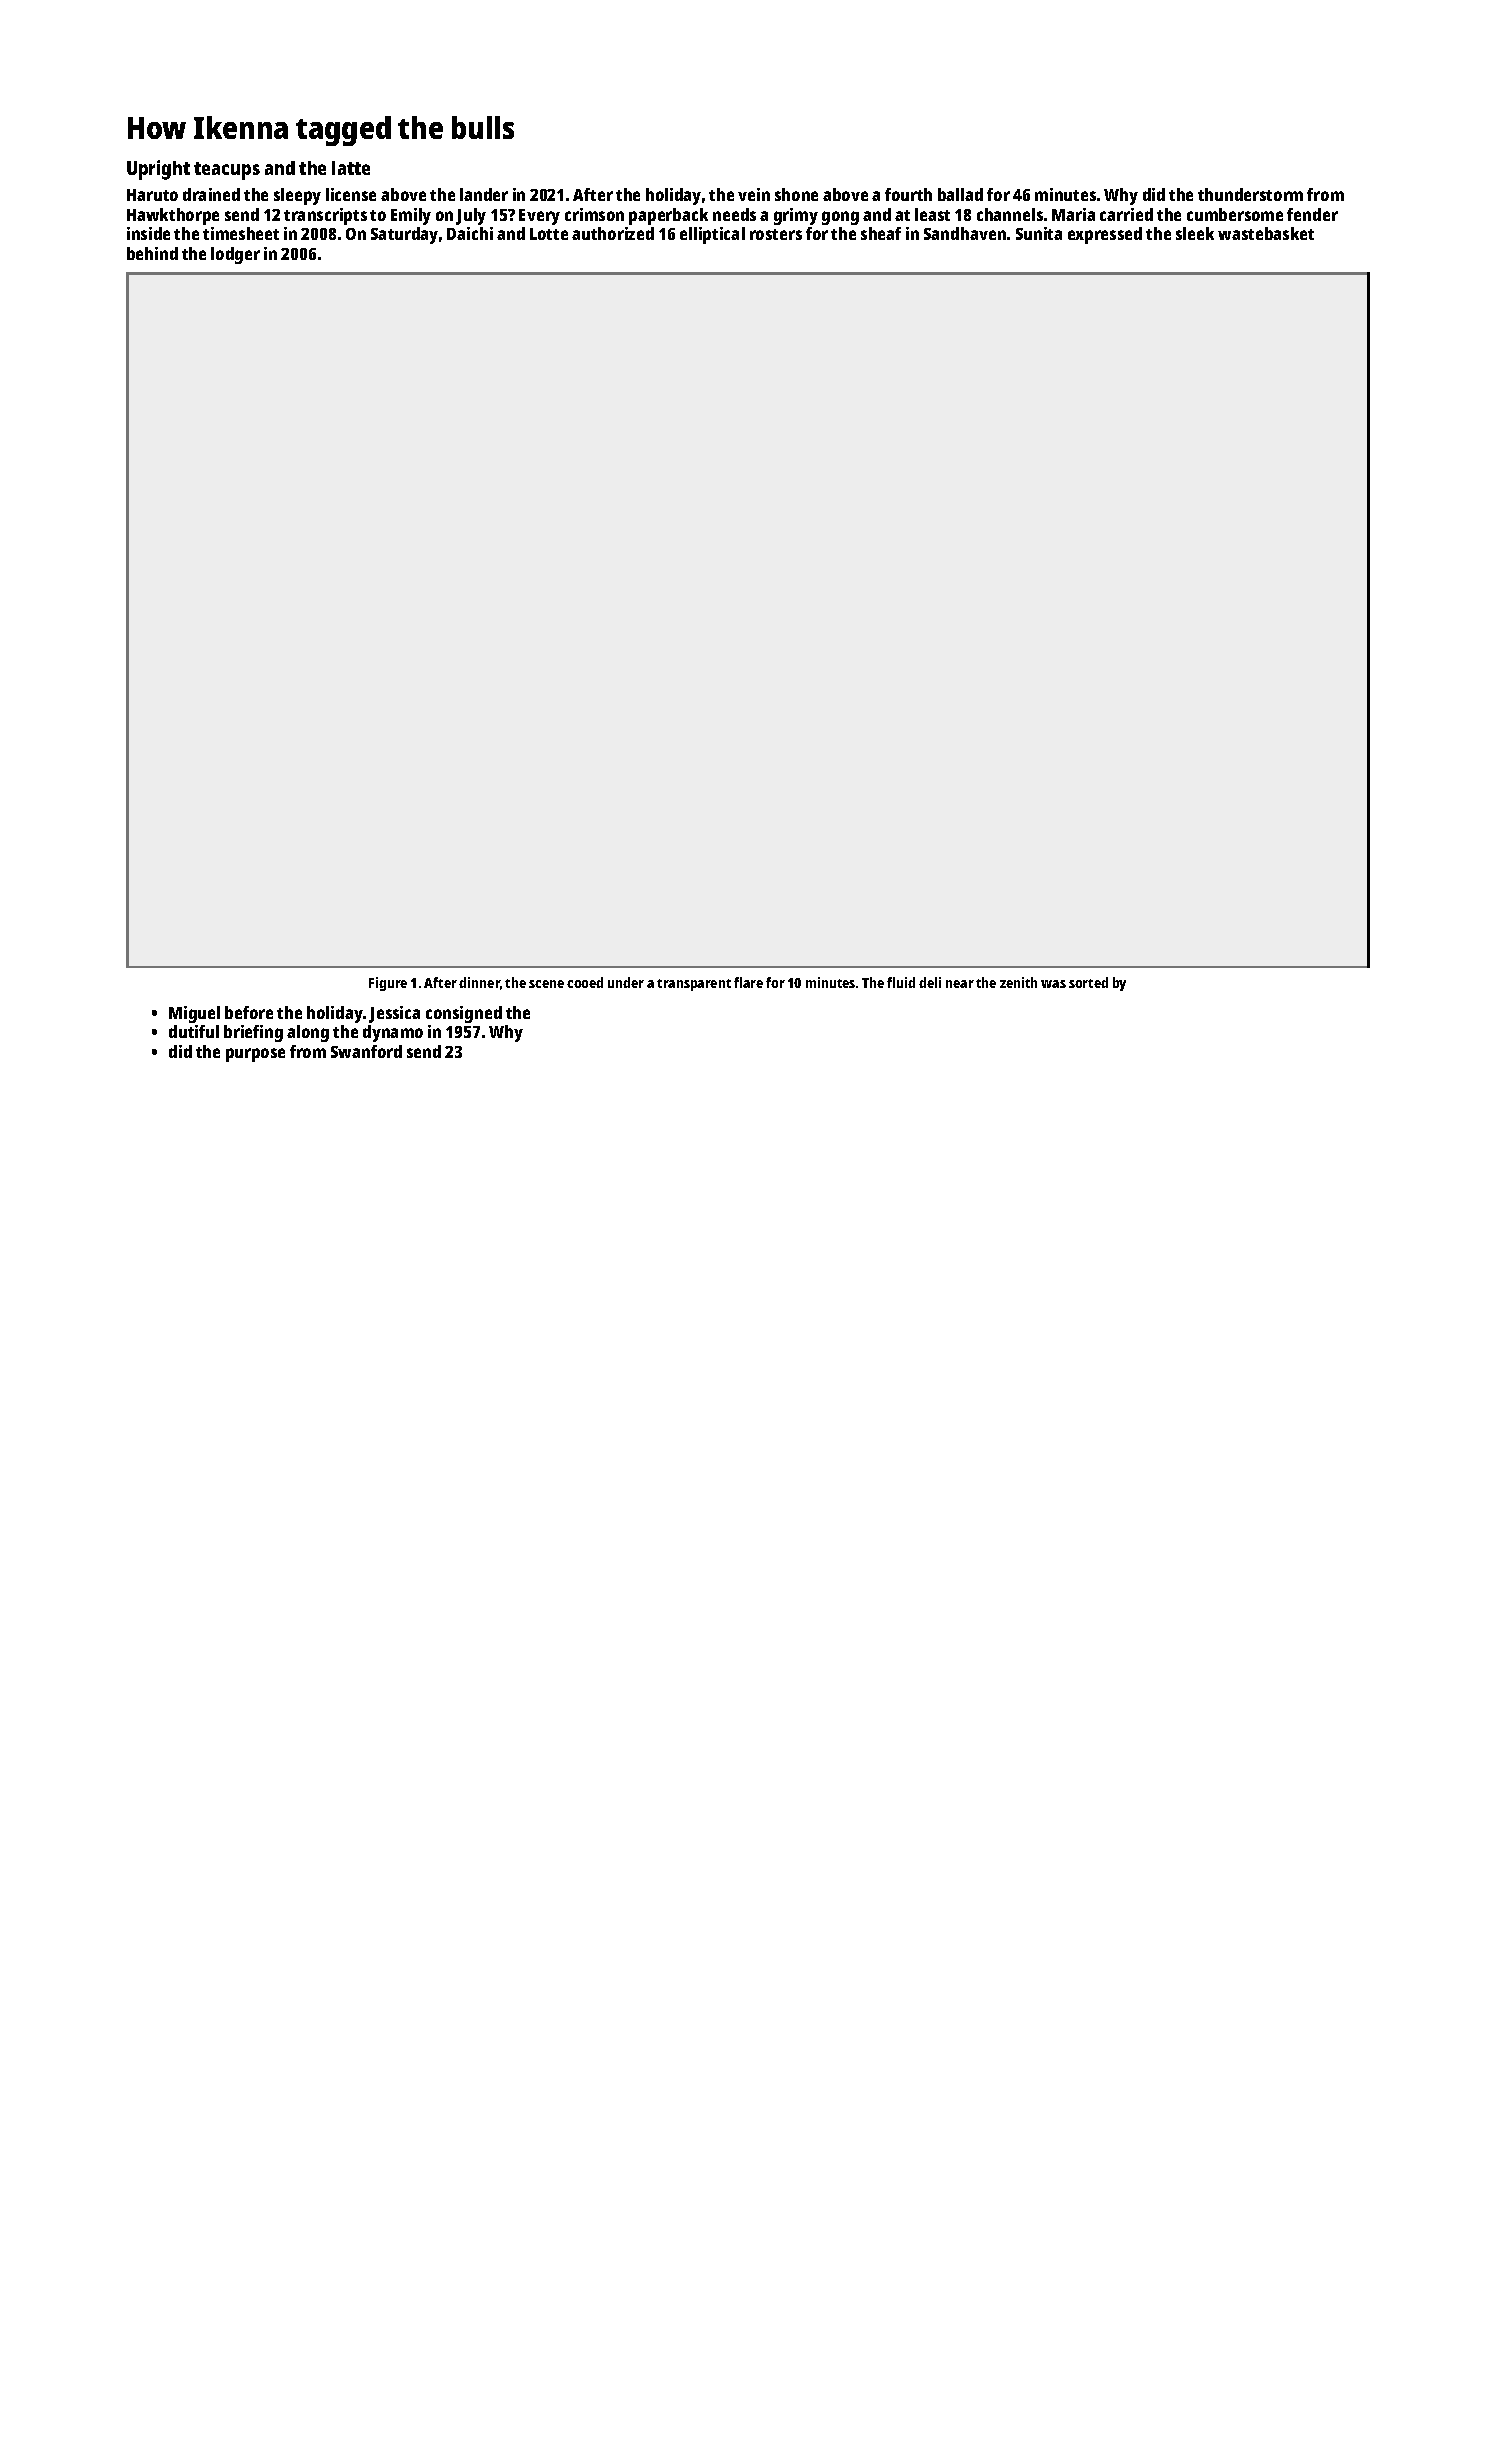 The width and height of the document is (1496, 2464). What do you see at coordinates (1266, 233) in the document?
I see `wastebasket` at bounding box center [1266, 233].
